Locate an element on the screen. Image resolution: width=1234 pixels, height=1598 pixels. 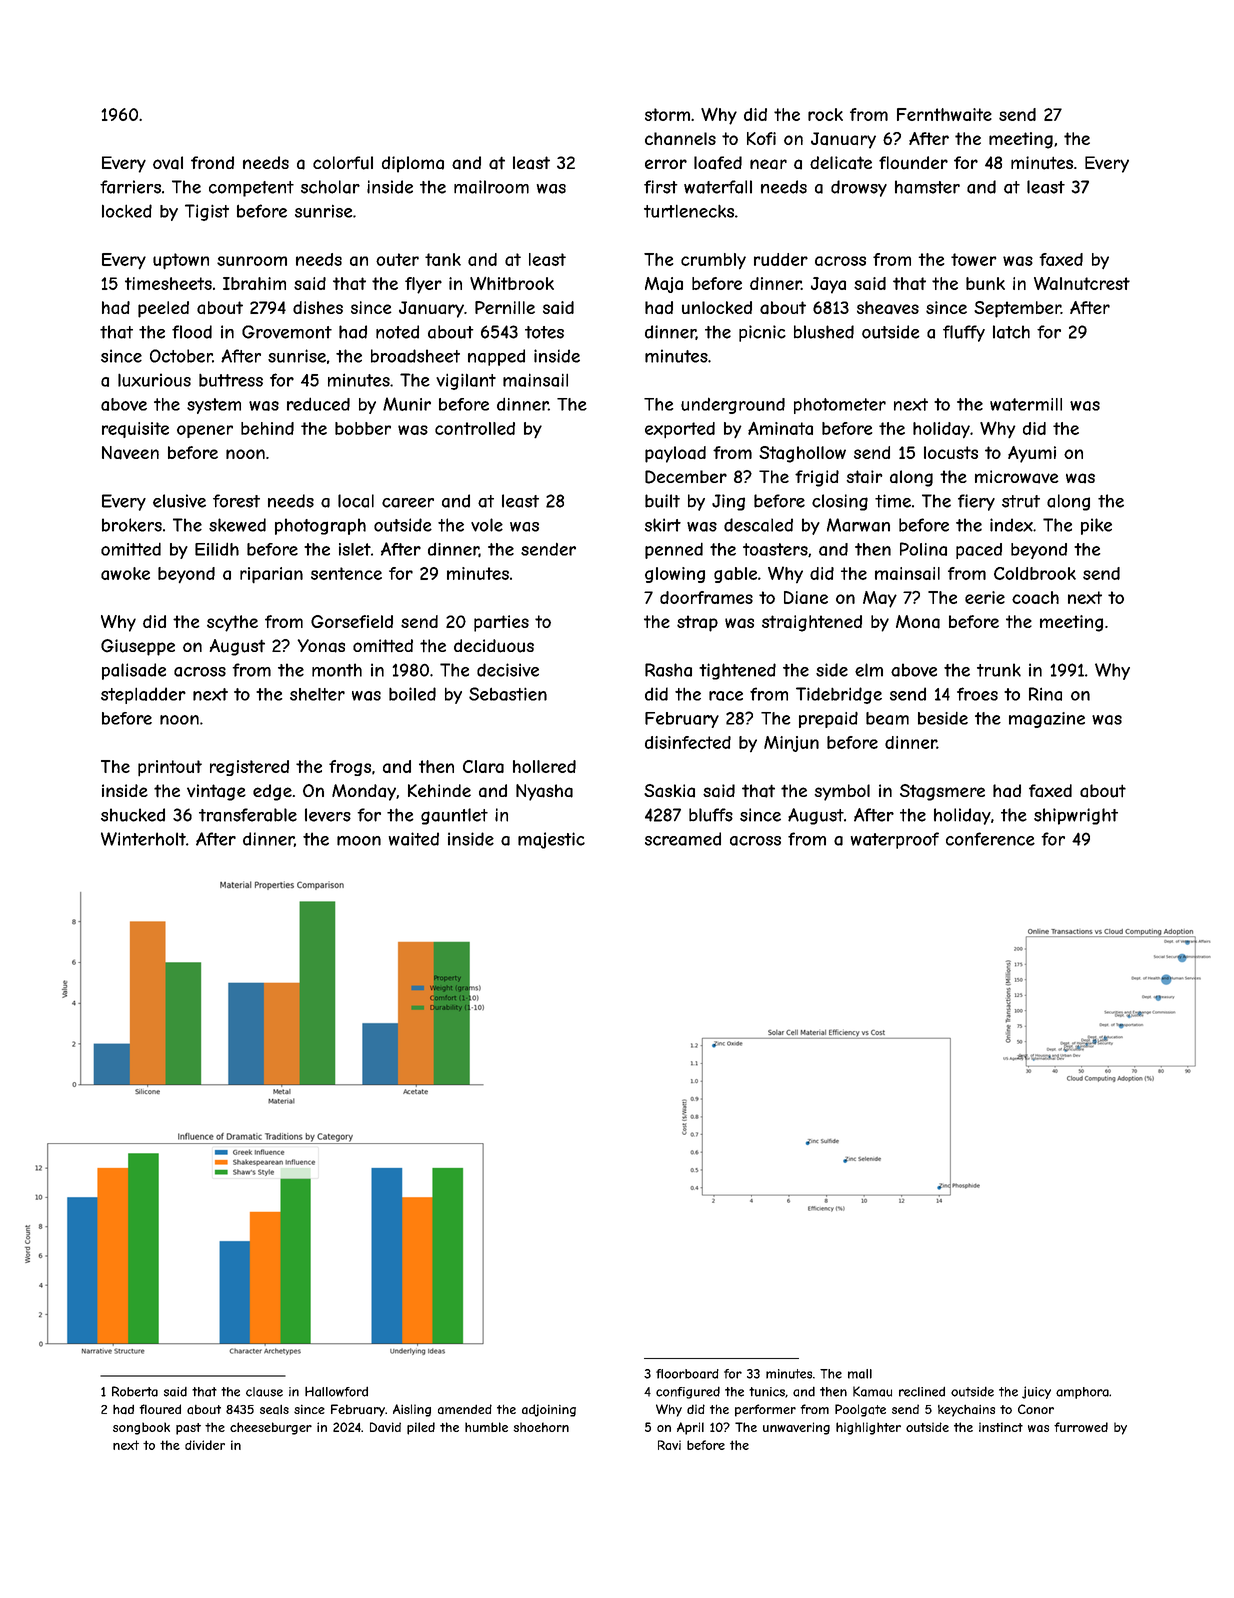
behind is located at coordinates (267, 428).
